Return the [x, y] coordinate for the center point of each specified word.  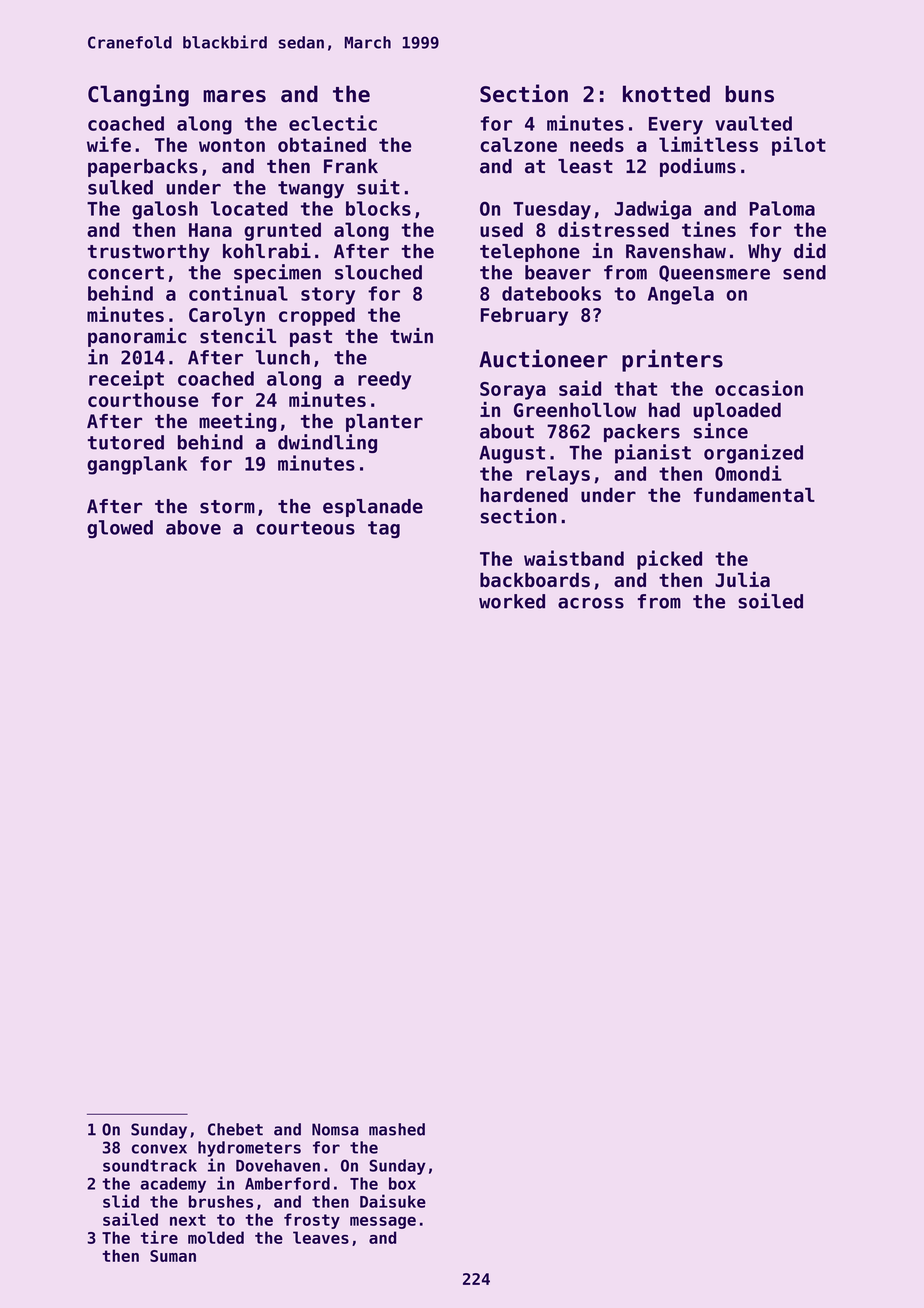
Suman [173, 1256]
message [383, 1222]
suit [378, 187]
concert [126, 273]
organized [753, 454]
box [402, 1183]
